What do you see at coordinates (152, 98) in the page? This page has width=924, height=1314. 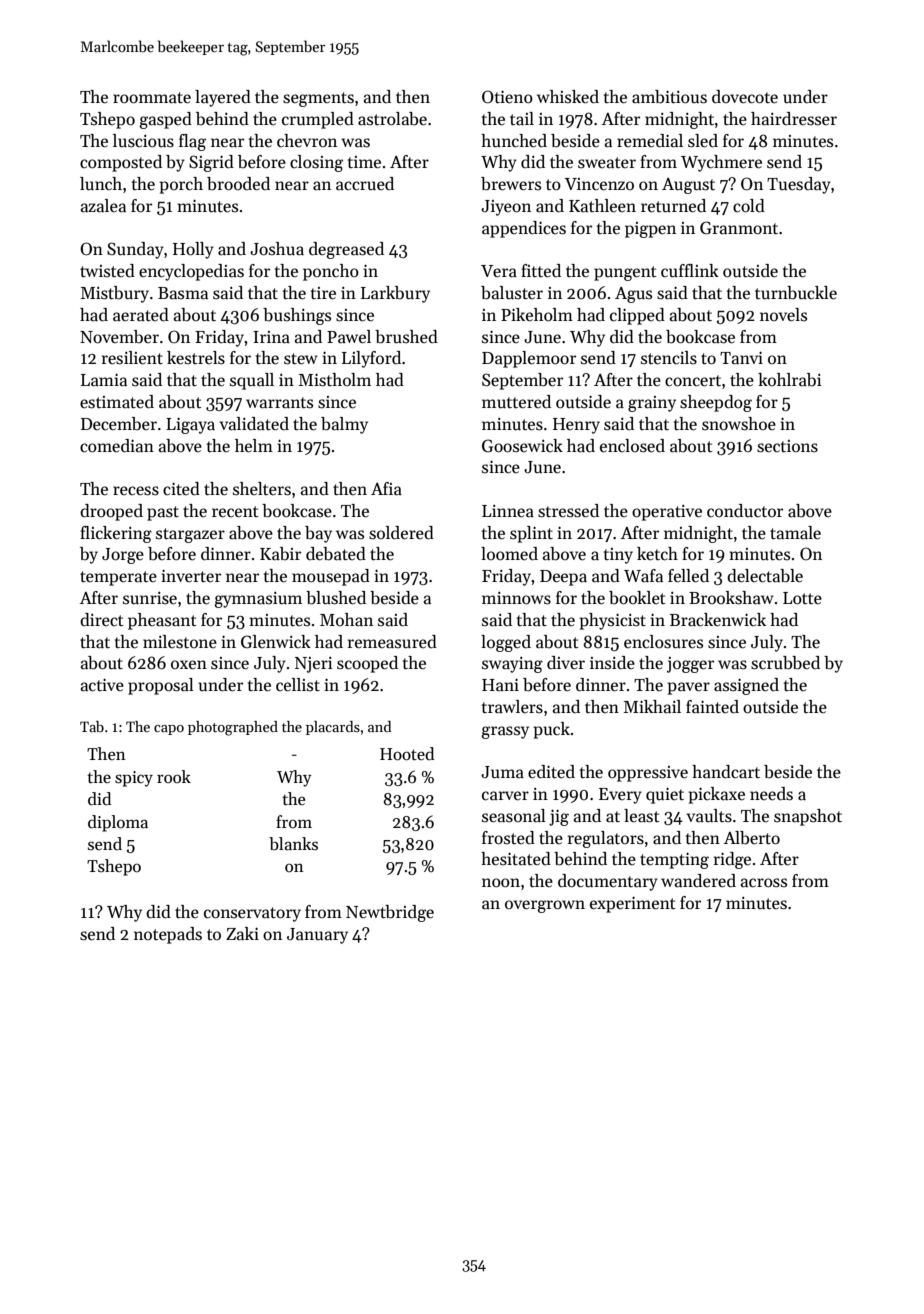 I see `roommate` at bounding box center [152, 98].
